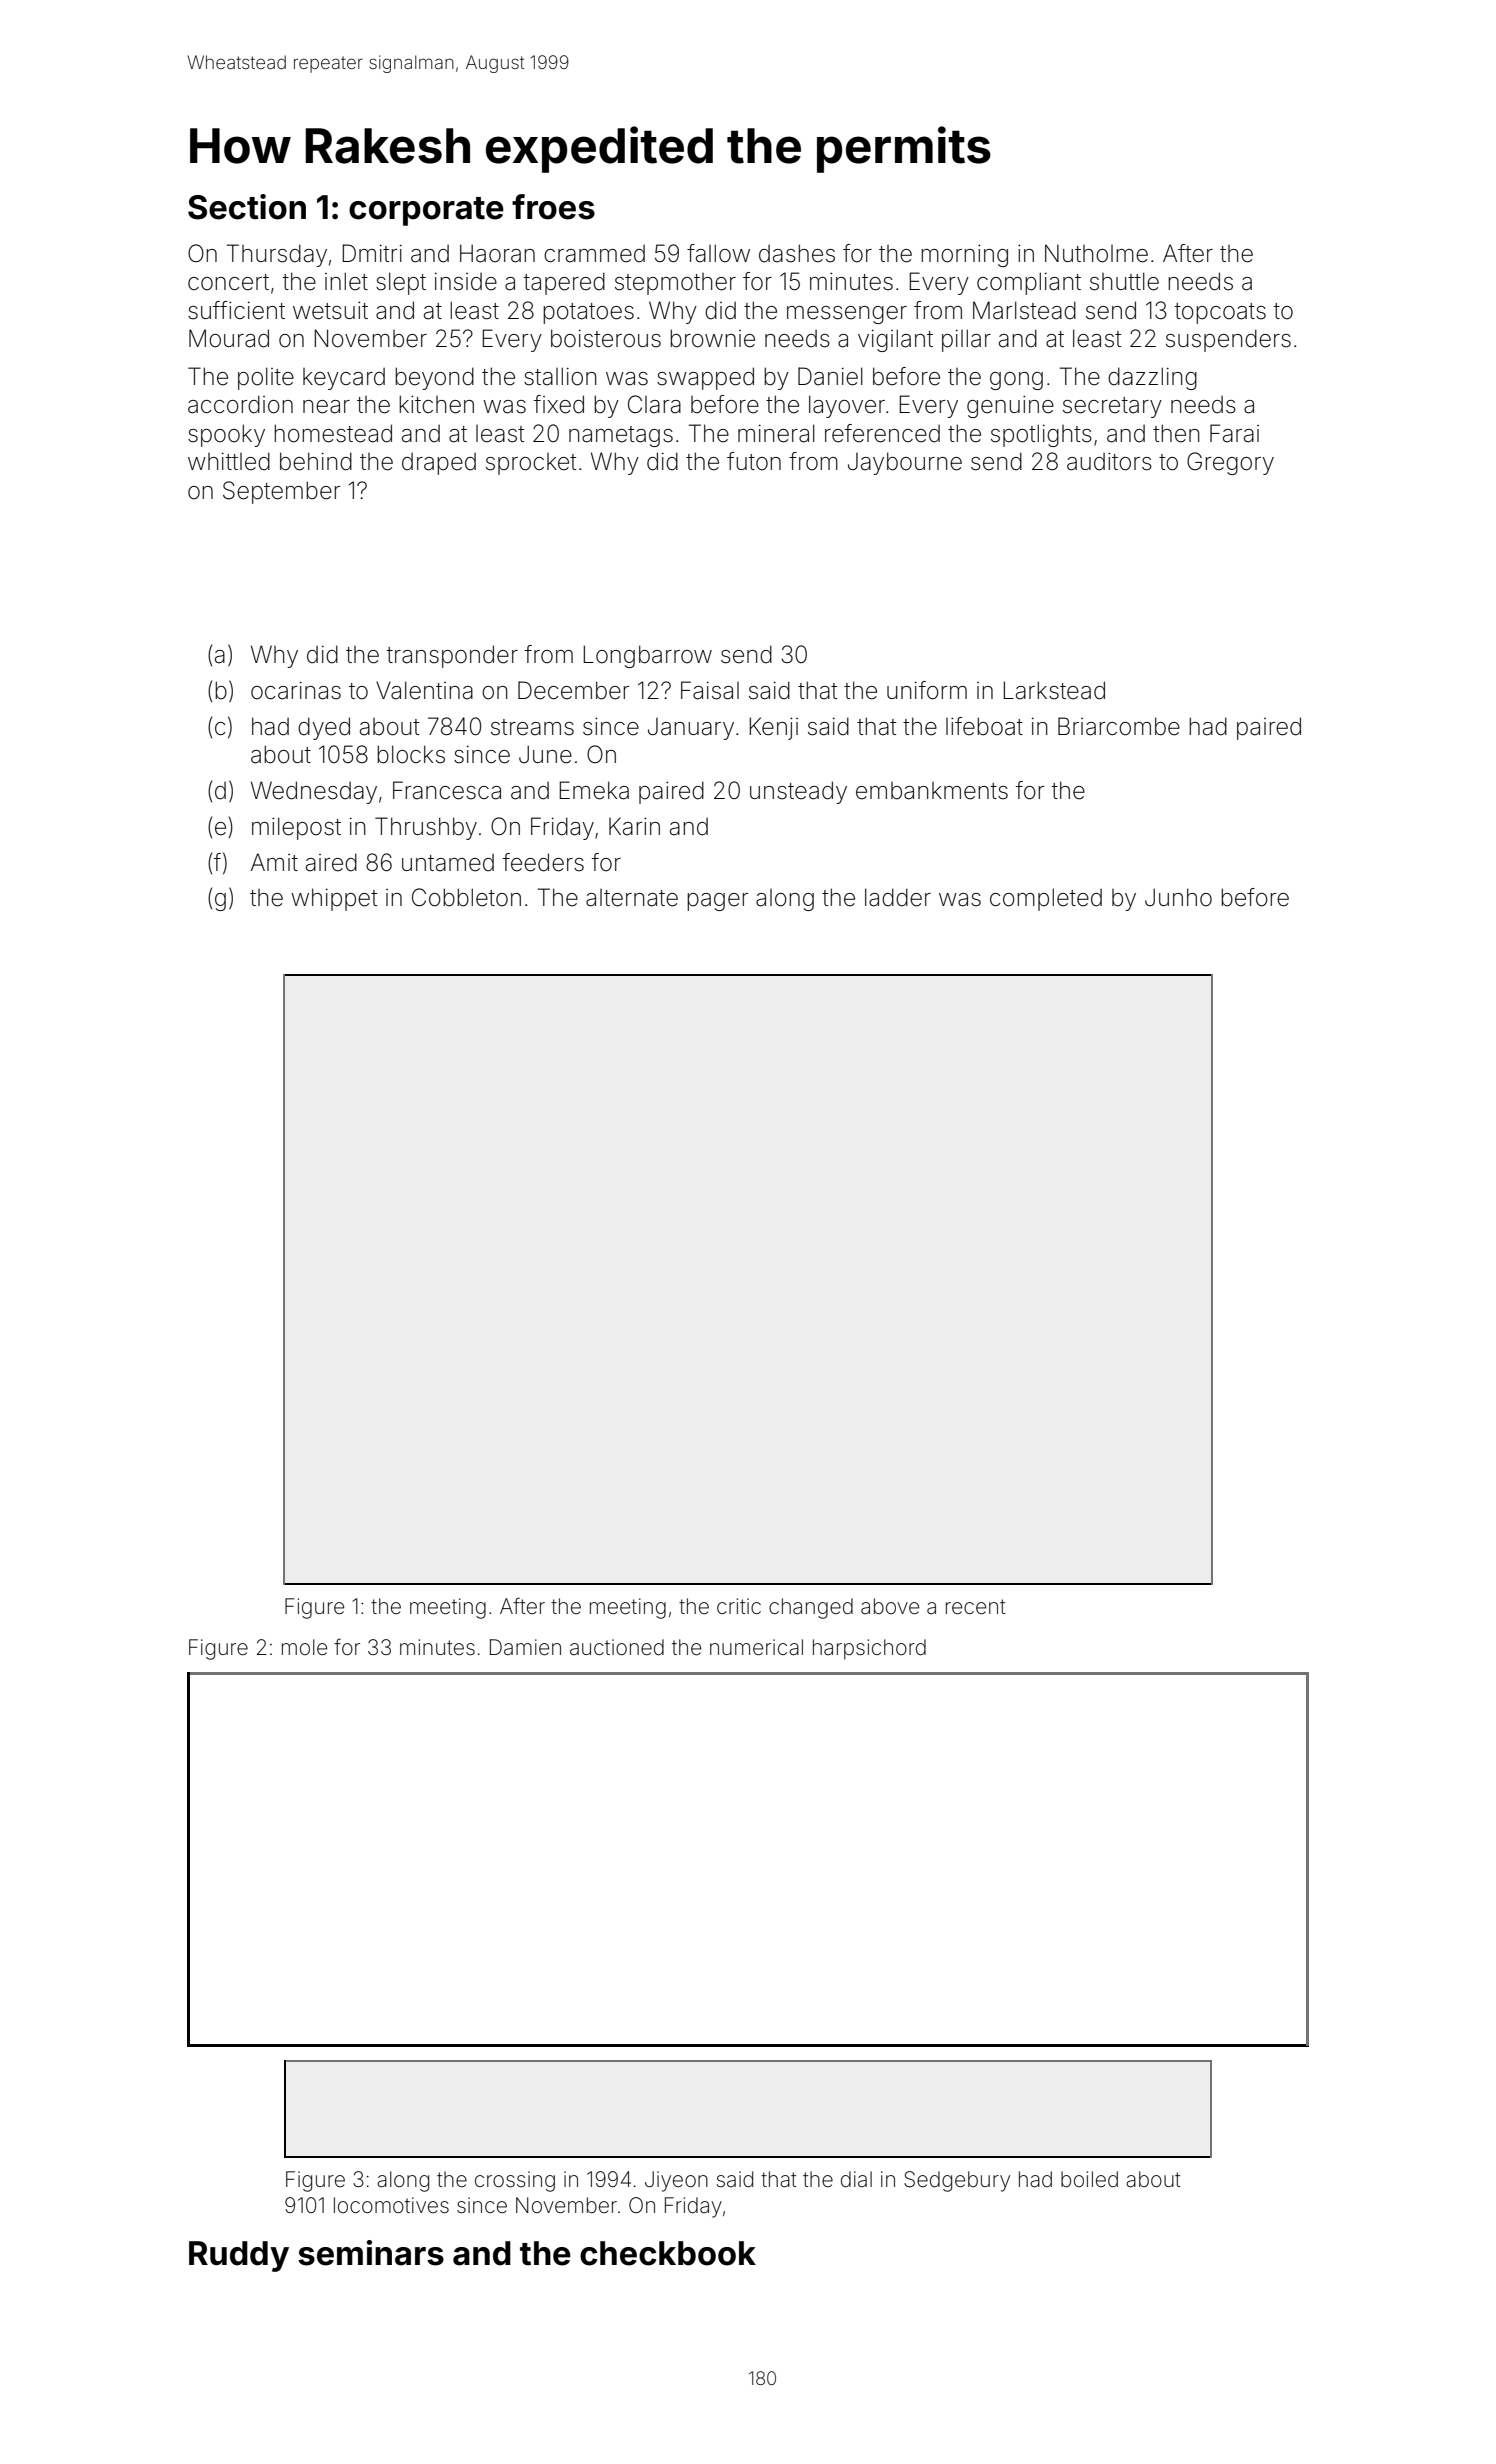 This screenshot has width=1496, height=2464. I want to click on critic, so click(739, 1606).
